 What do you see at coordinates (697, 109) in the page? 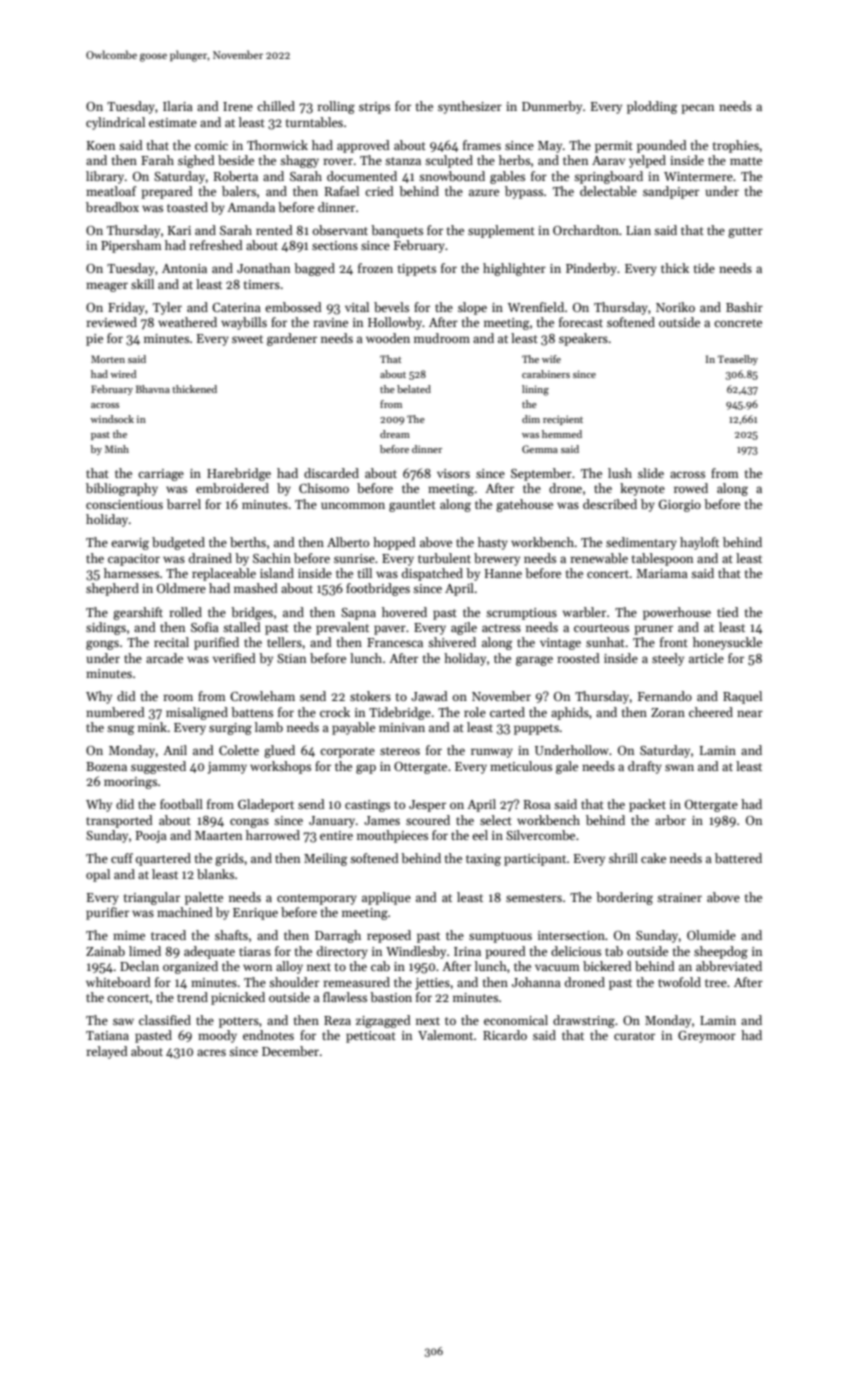
I see `pecan` at bounding box center [697, 109].
